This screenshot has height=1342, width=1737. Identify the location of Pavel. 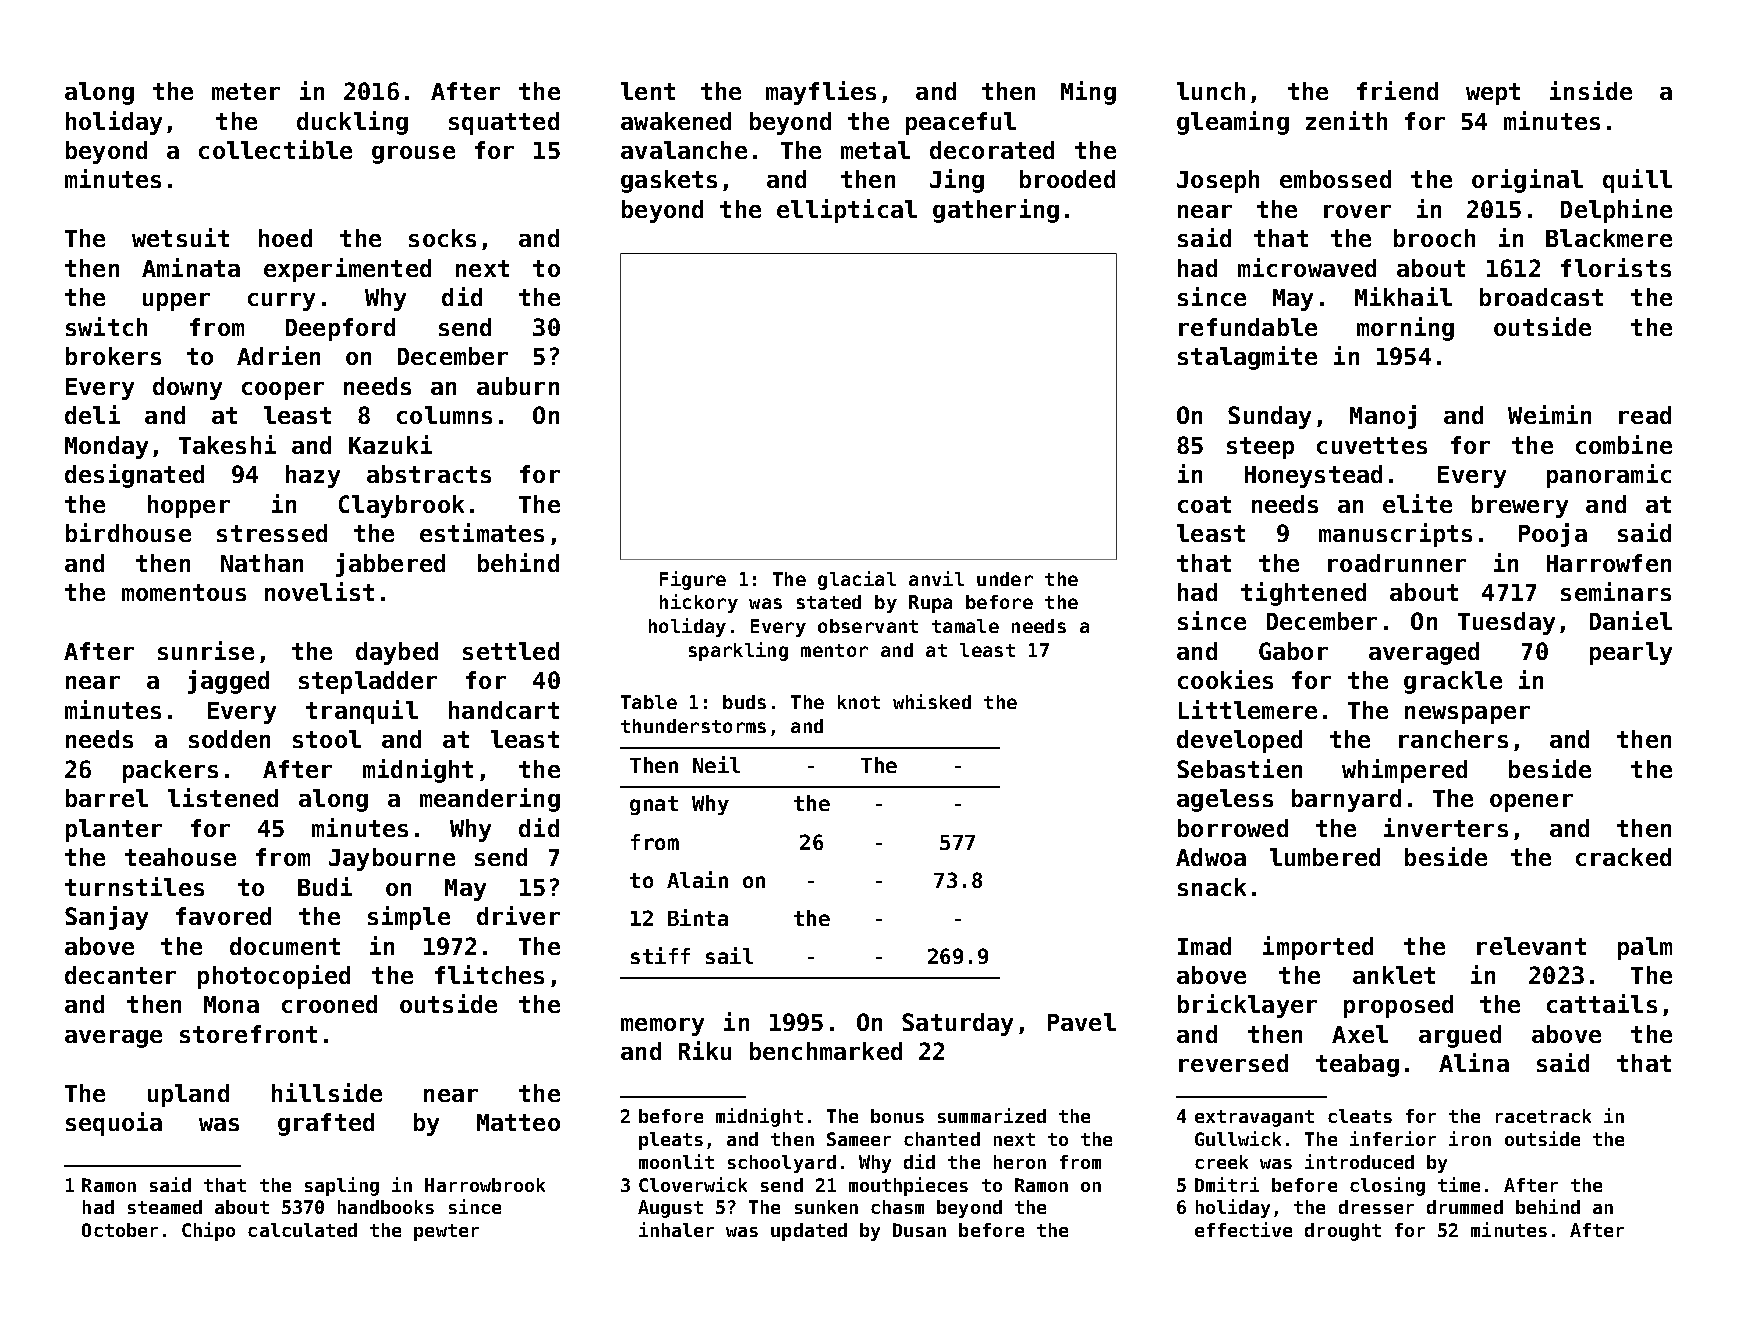
(1082, 1022).
